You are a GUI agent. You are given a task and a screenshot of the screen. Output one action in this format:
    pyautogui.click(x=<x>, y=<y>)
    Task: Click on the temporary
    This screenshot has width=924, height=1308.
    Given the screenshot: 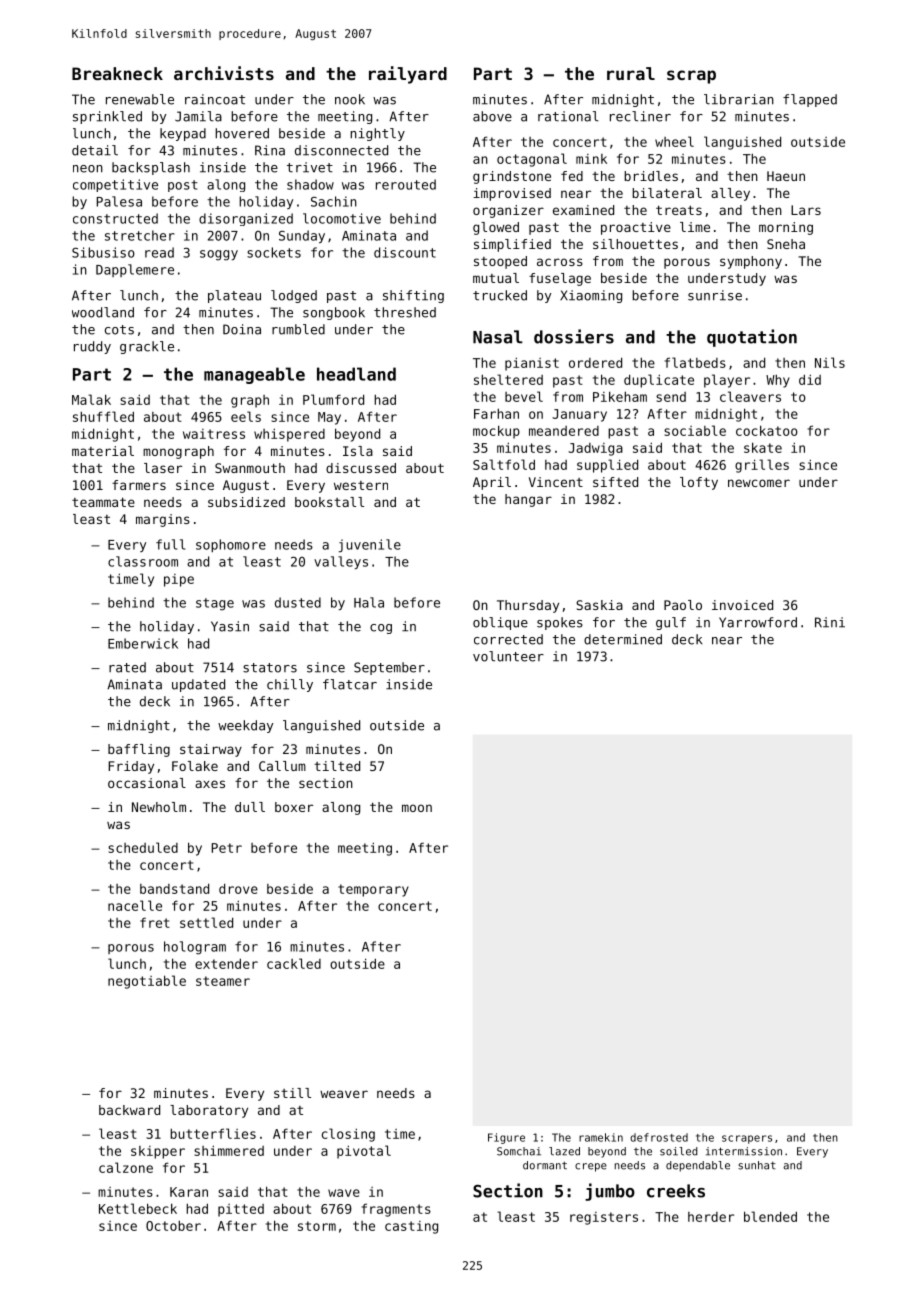 What is the action you would take?
    pyautogui.click(x=373, y=890)
